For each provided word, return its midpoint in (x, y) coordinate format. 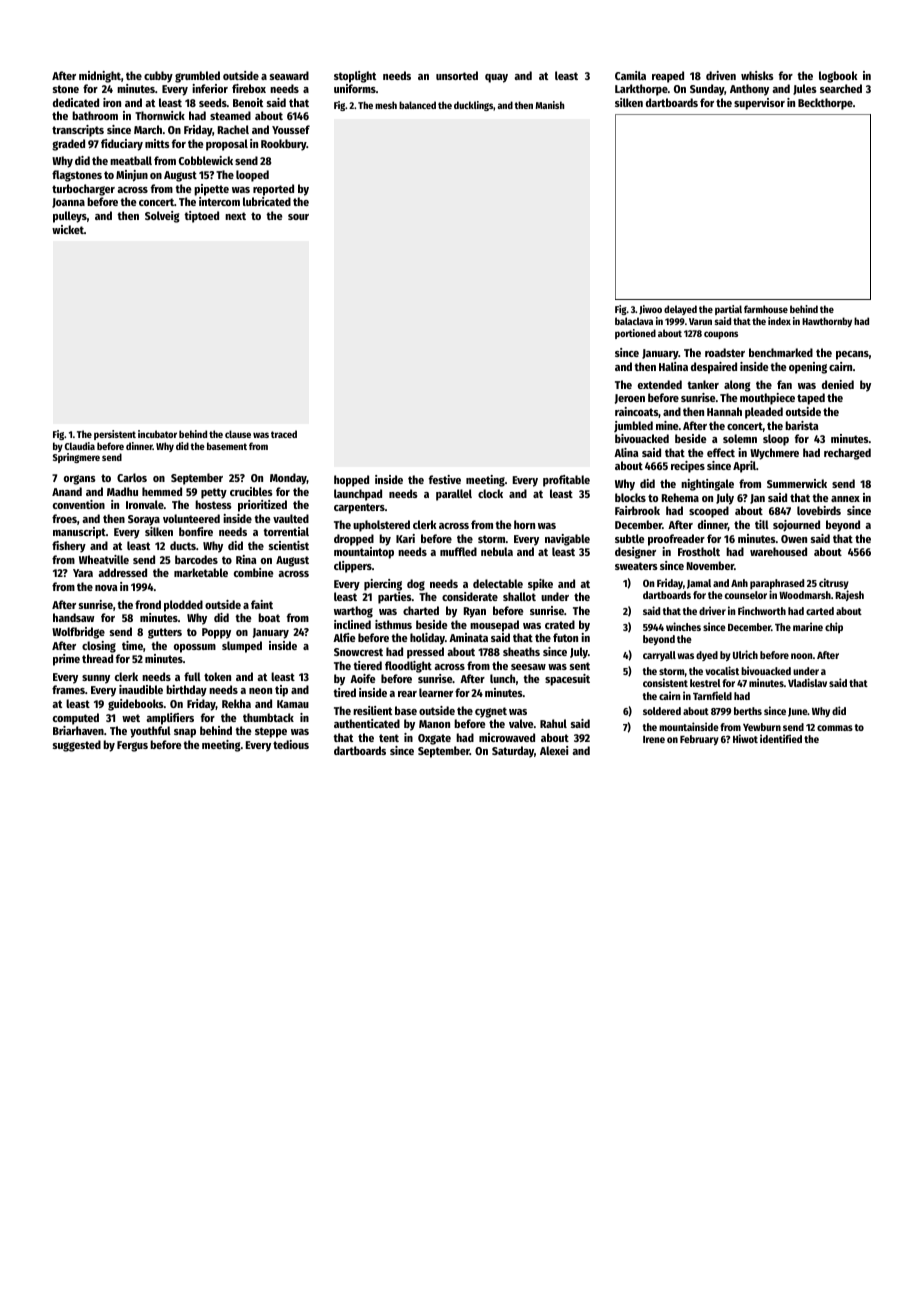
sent (580, 666)
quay (496, 78)
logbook (838, 77)
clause (238, 434)
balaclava (634, 321)
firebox (249, 88)
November (710, 565)
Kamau (293, 704)
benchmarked (781, 352)
